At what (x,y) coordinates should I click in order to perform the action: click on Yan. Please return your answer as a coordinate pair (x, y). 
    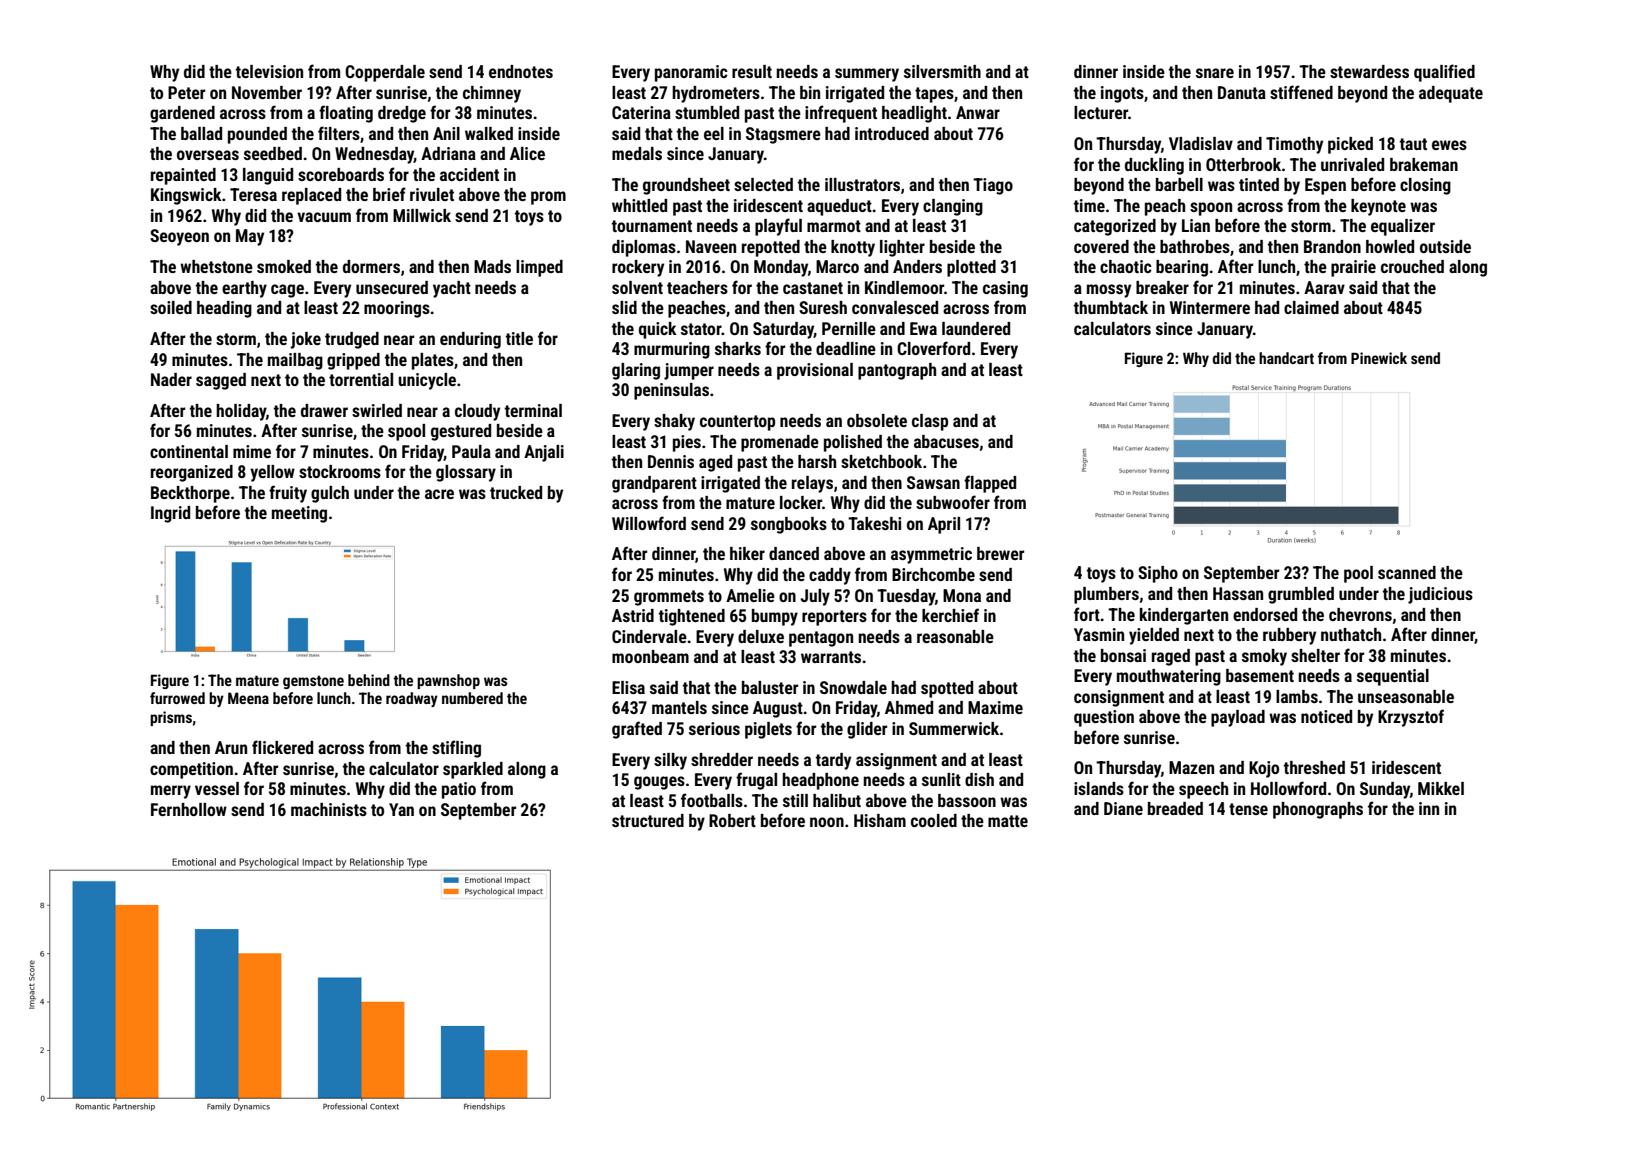
    Looking at the image, I should click on (401, 809).
